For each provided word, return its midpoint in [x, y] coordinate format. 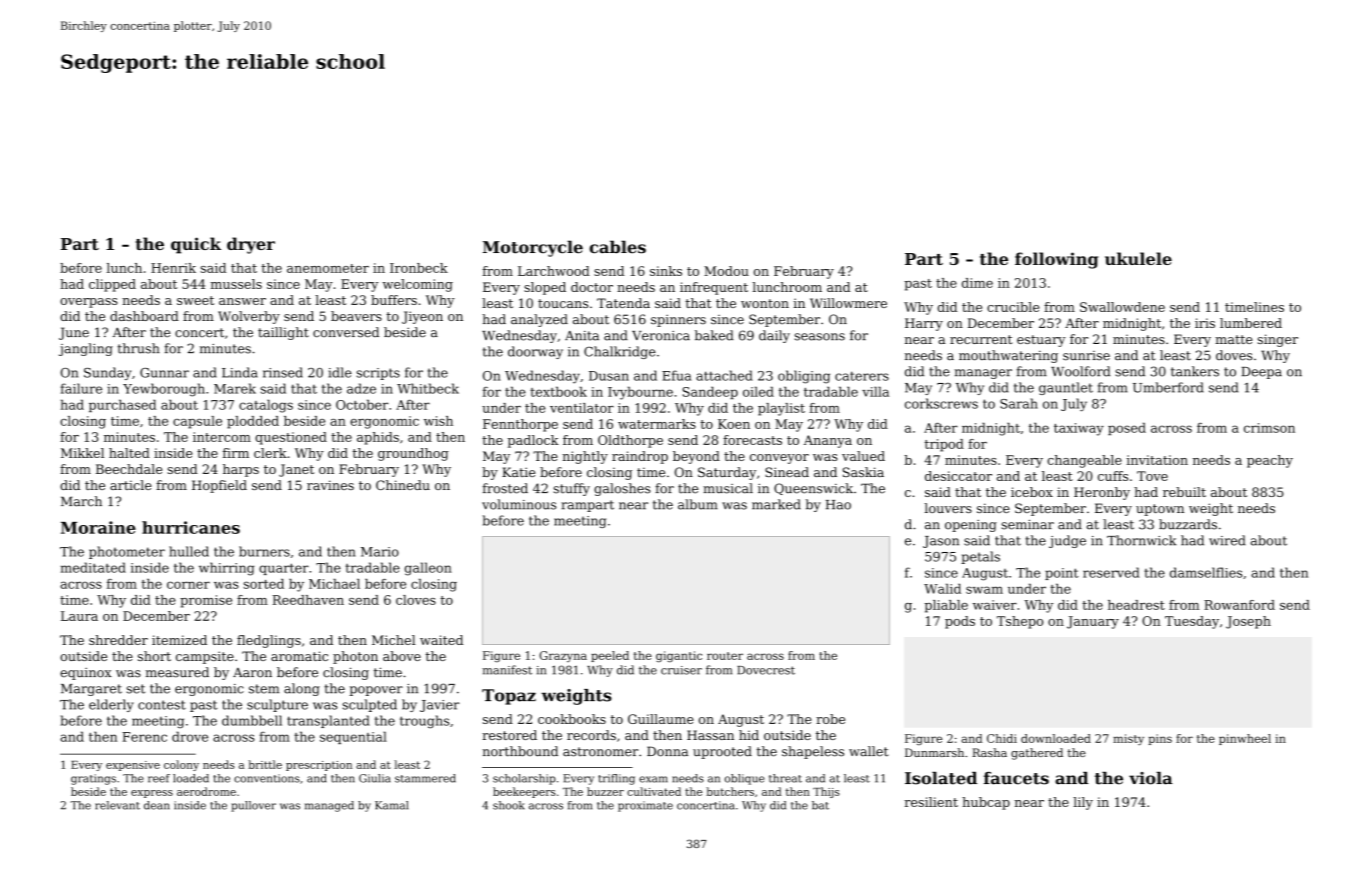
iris [1205, 323]
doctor [592, 287]
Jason [941, 542]
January [1093, 622]
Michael [334, 584]
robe [830, 719]
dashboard [144, 316]
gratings [93, 779]
